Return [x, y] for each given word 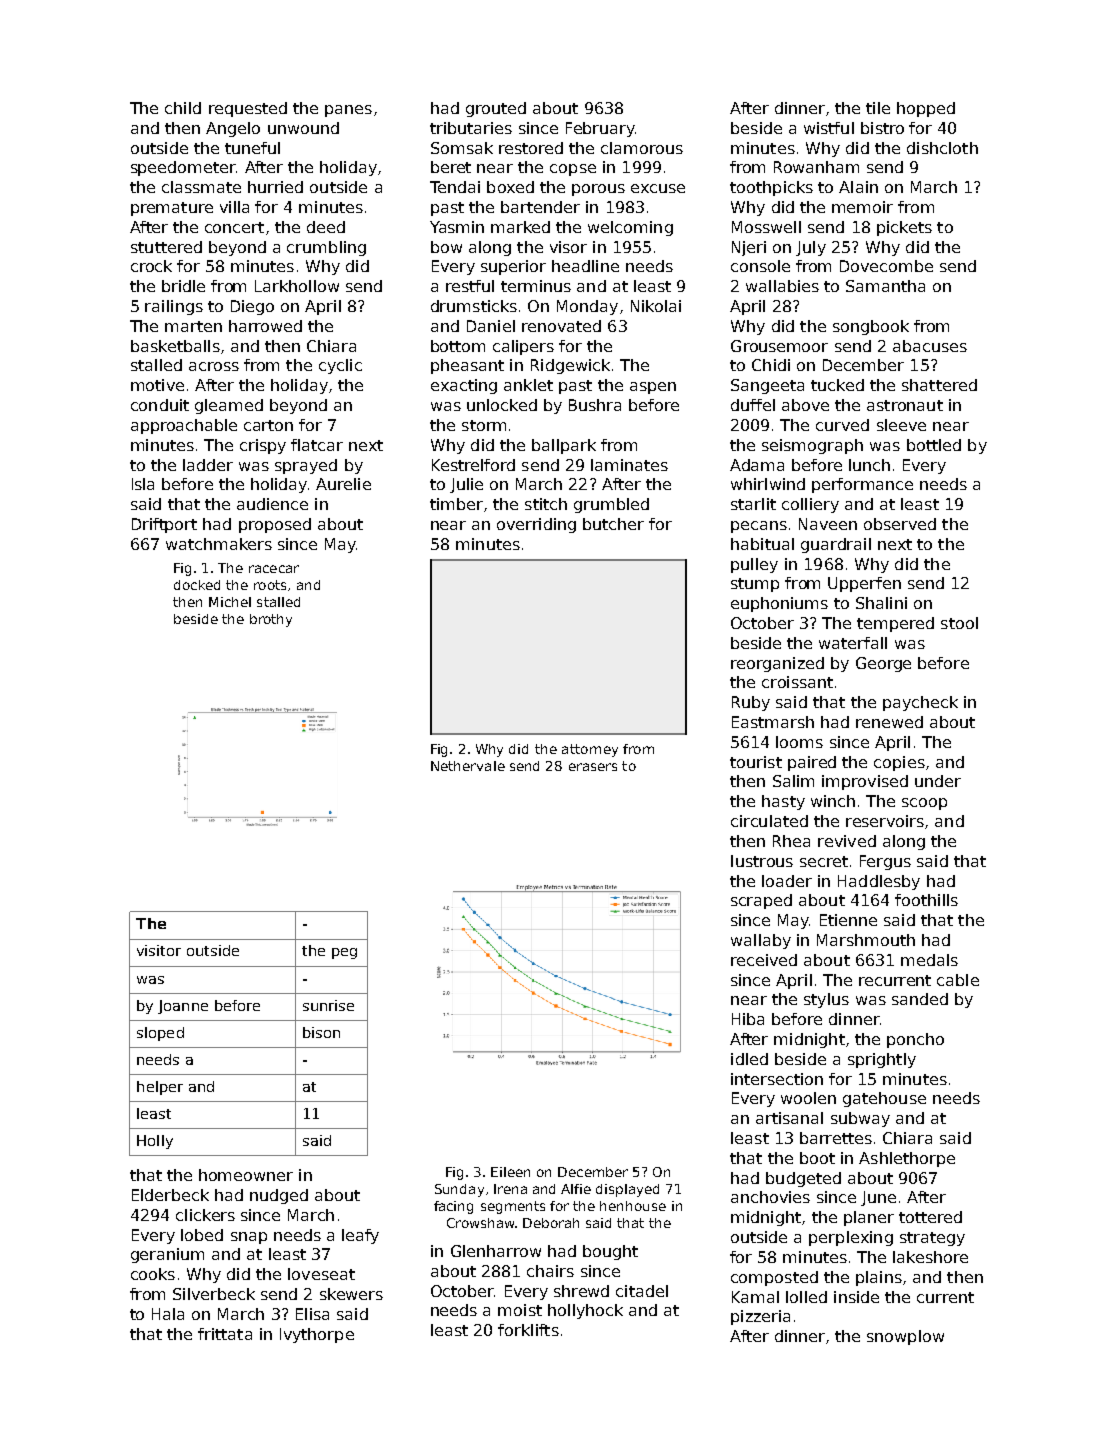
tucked [837, 385]
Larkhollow [297, 286]
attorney [590, 750]
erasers [593, 767]
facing [453, 1207]
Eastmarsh [773, 722]
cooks [153, 1274]
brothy [271, 620]
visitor [159, 950]
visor [568, 247]
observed [900, 524]
